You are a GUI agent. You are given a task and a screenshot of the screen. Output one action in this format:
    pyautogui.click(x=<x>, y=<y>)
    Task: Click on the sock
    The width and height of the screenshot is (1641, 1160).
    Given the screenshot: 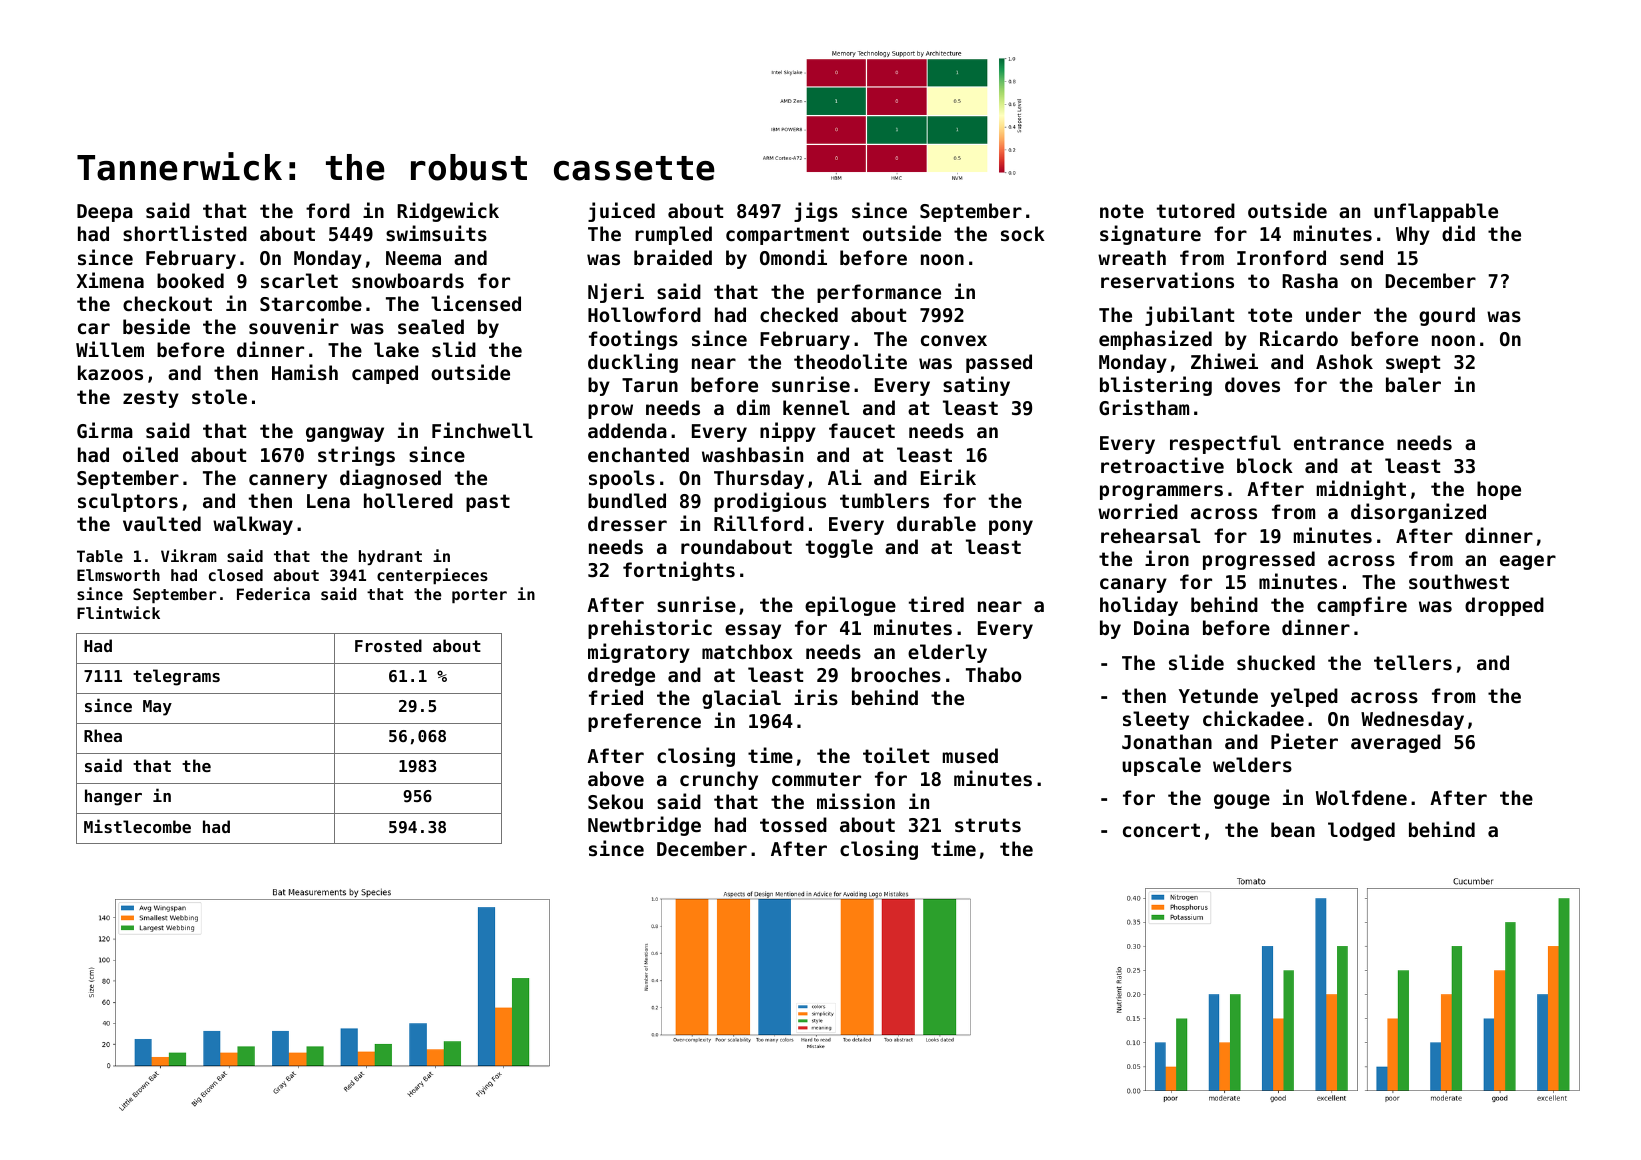 What is the action you would take?
    pyautogui.click(x=1023, y=233)
